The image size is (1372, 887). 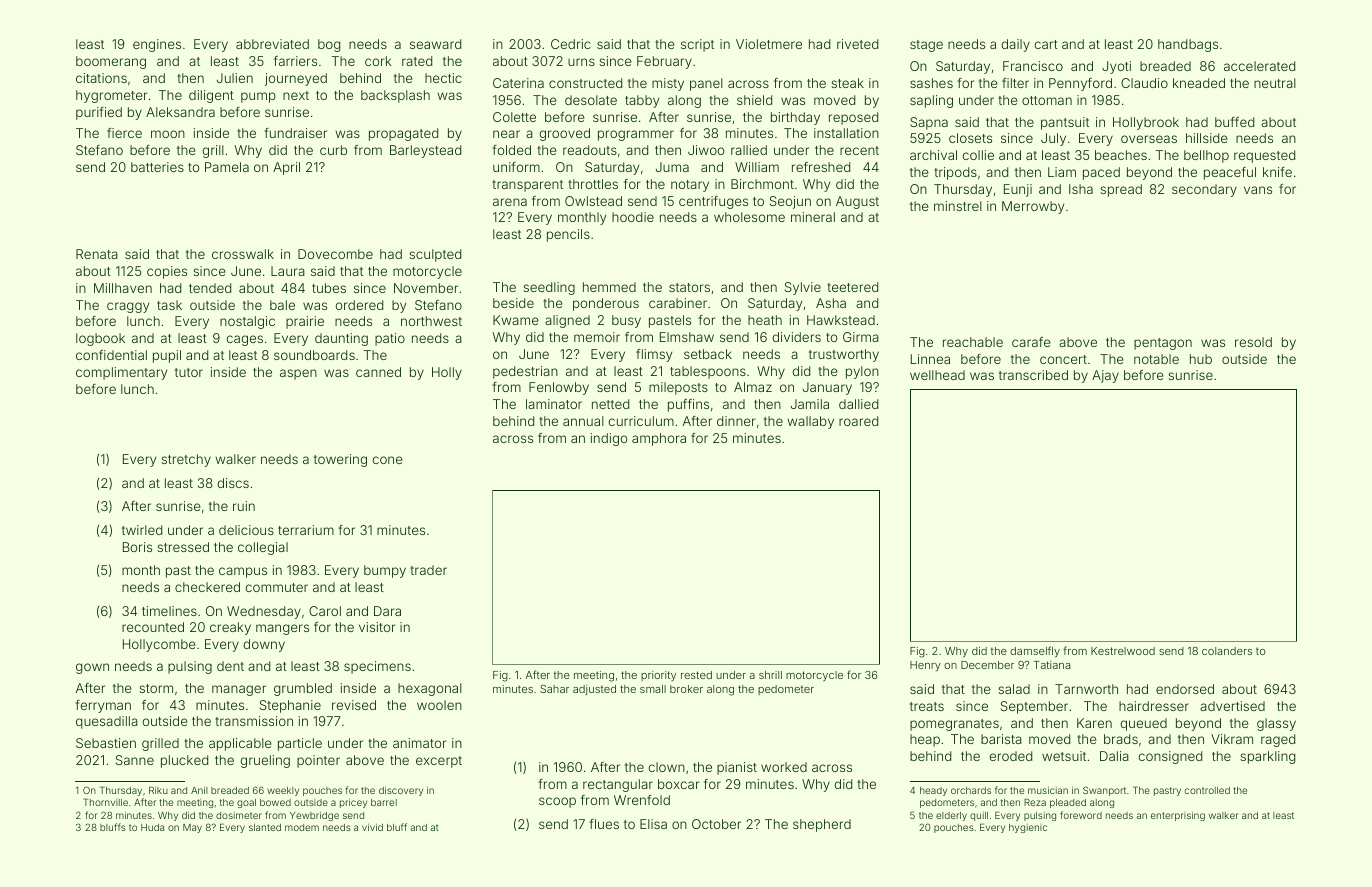 What do you see at coordinates (689, 287) in the document?
I see `stators` at bounding box center [689, 287].
